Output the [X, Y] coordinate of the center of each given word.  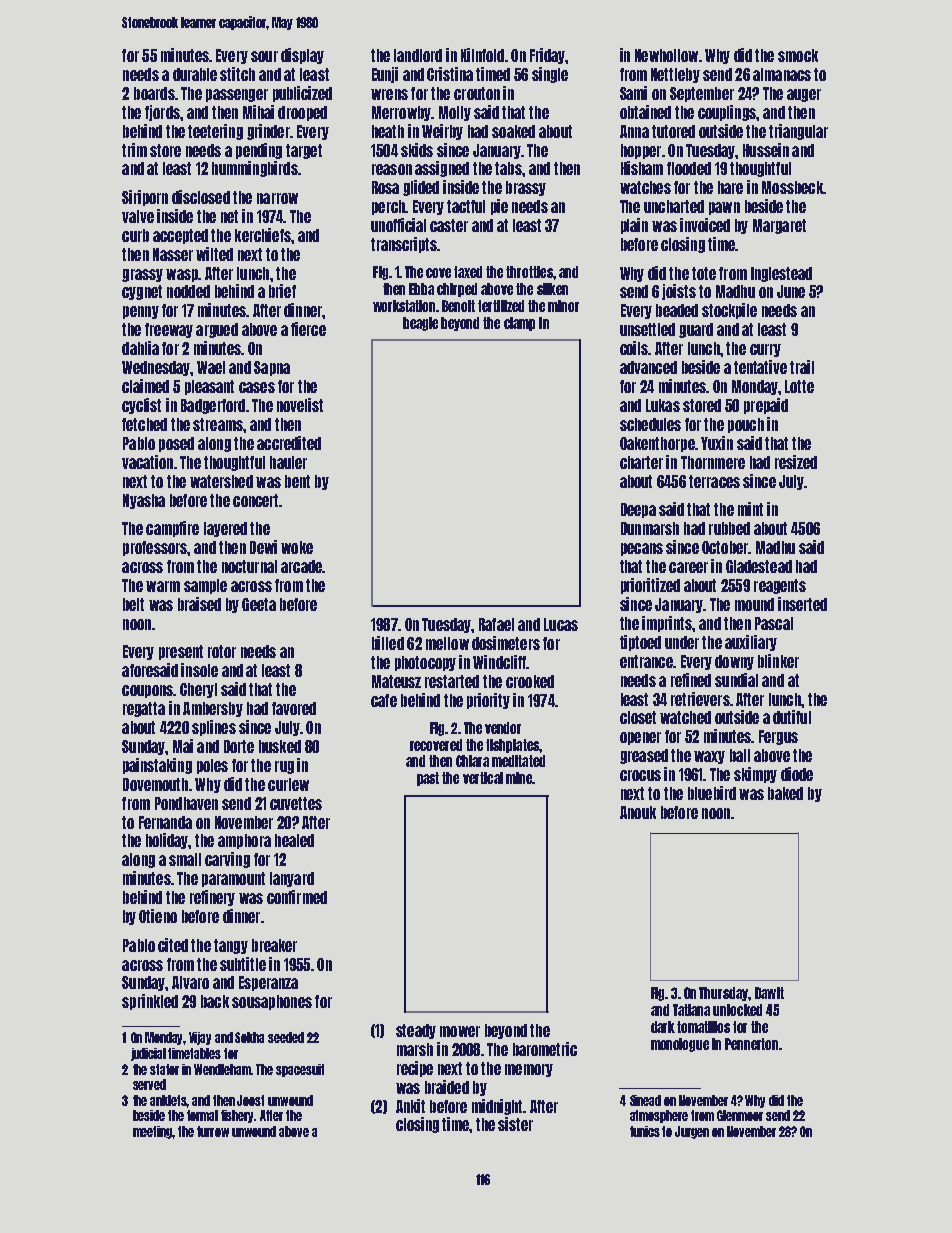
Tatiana [691, 1010]
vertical [483, 778]
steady [416, 1031]
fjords [162, 113]
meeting [152, 1132]
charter [641, 462]
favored [294, 708]
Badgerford [213, 406]
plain [634, 226]
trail [802, 367]
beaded [677, 310]
